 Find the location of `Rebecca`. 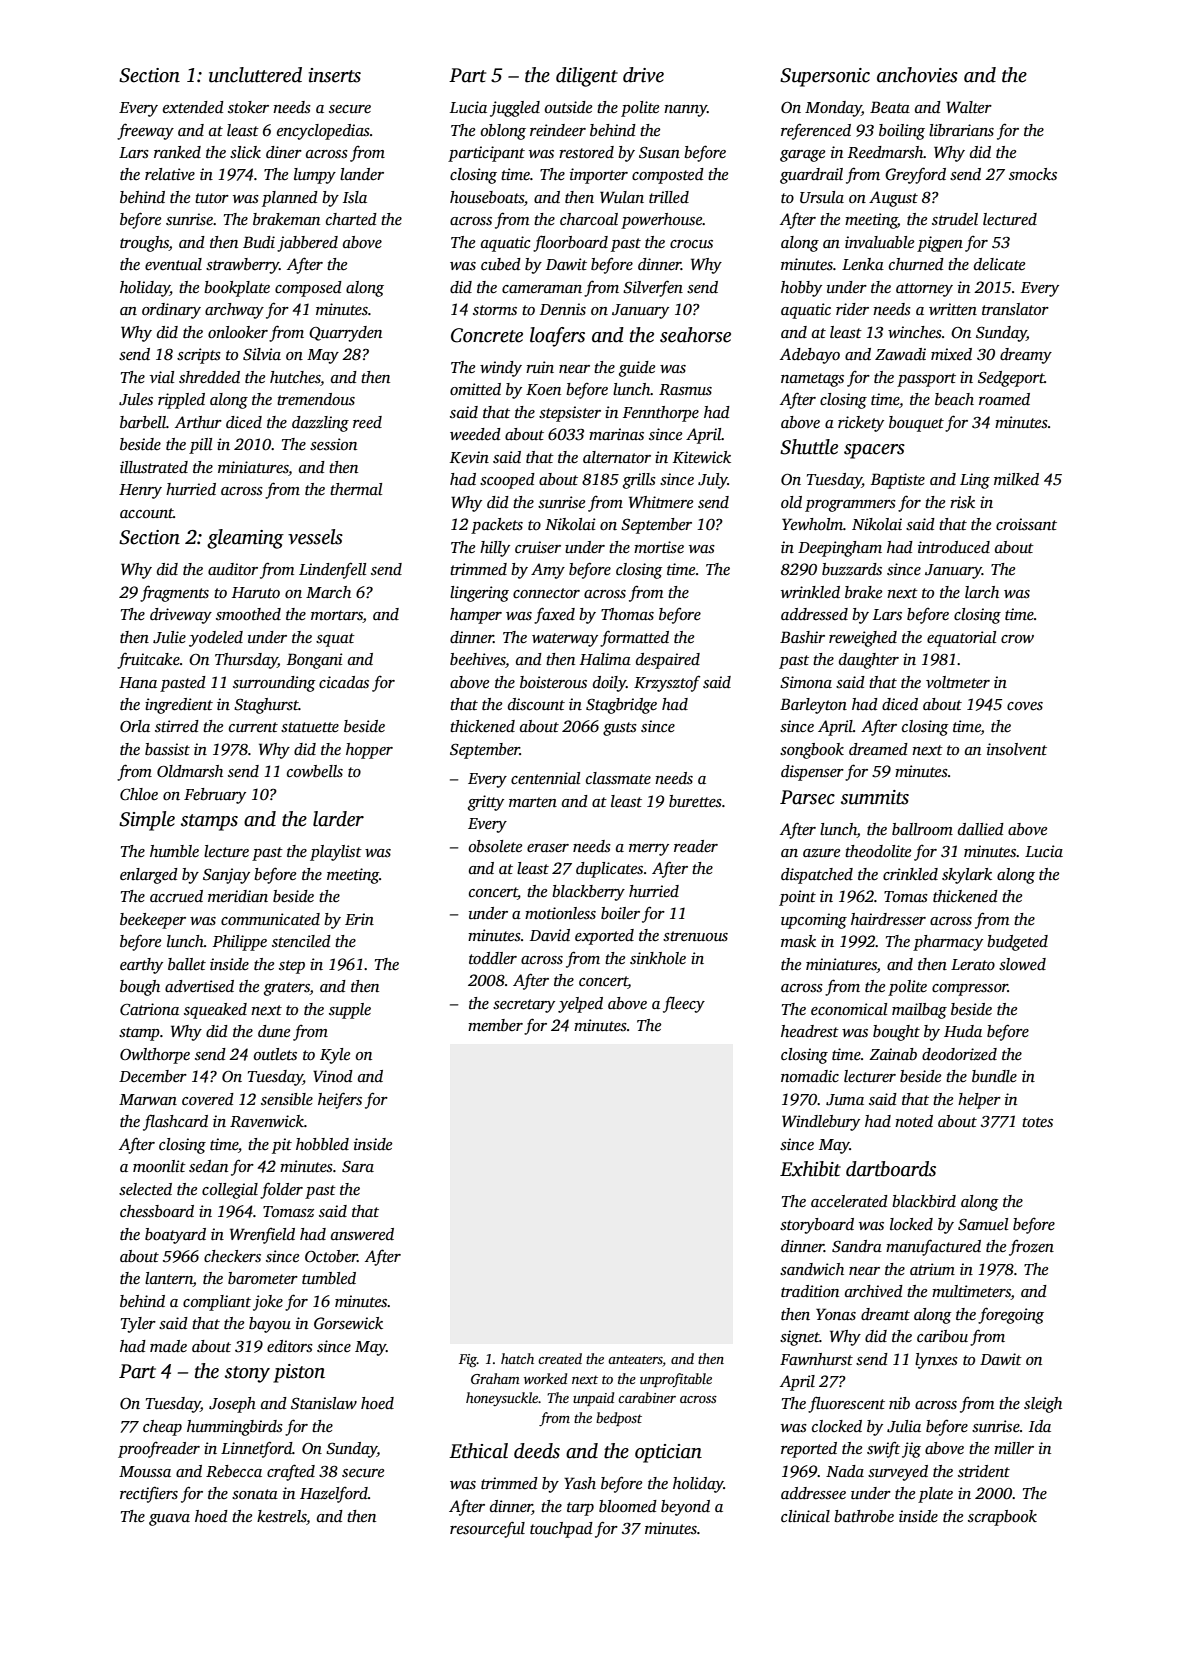

Rebecca is located at coordinates (234, 1471).
